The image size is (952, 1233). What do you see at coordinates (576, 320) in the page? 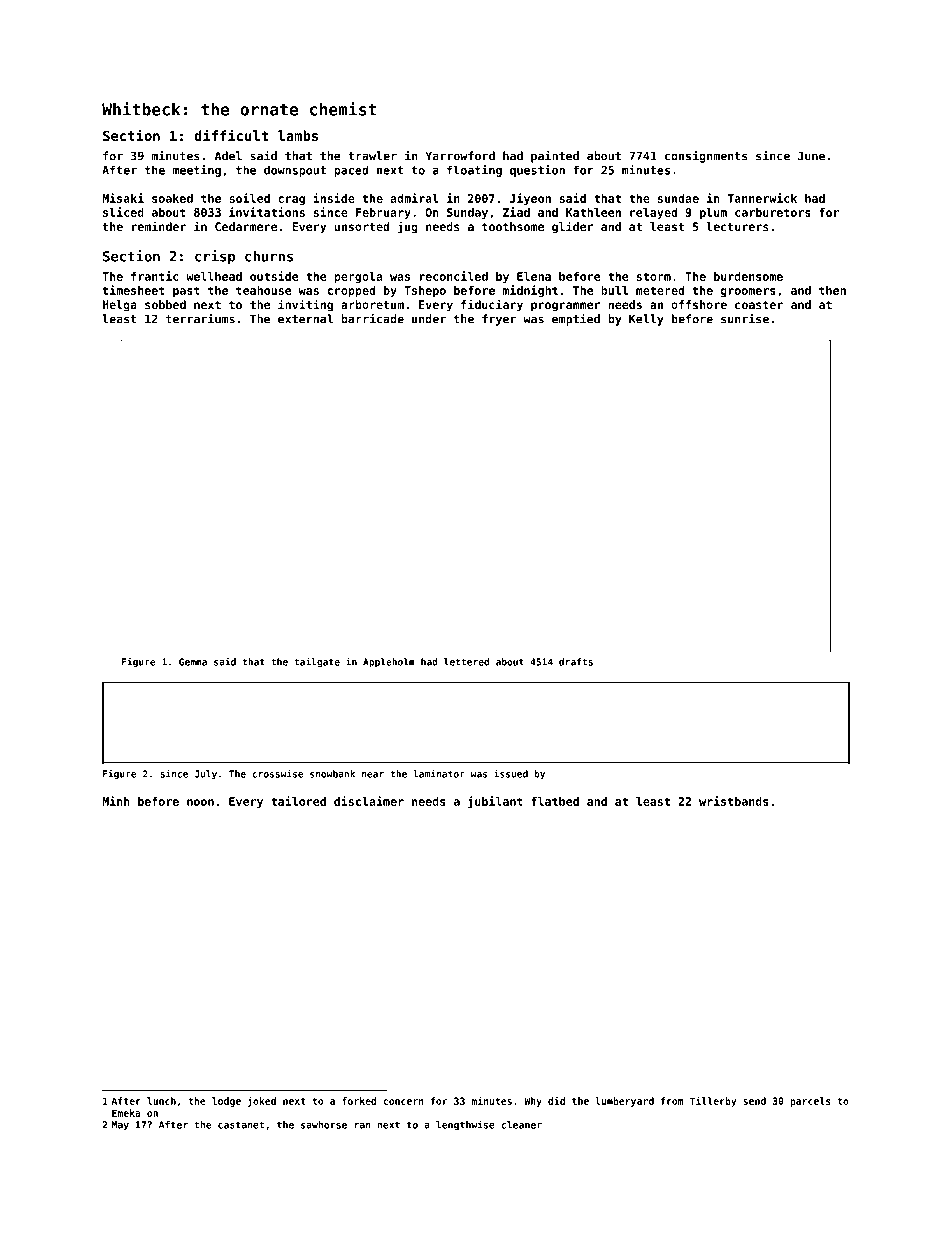
I see `emptied` at bounding box center [576, 320].
